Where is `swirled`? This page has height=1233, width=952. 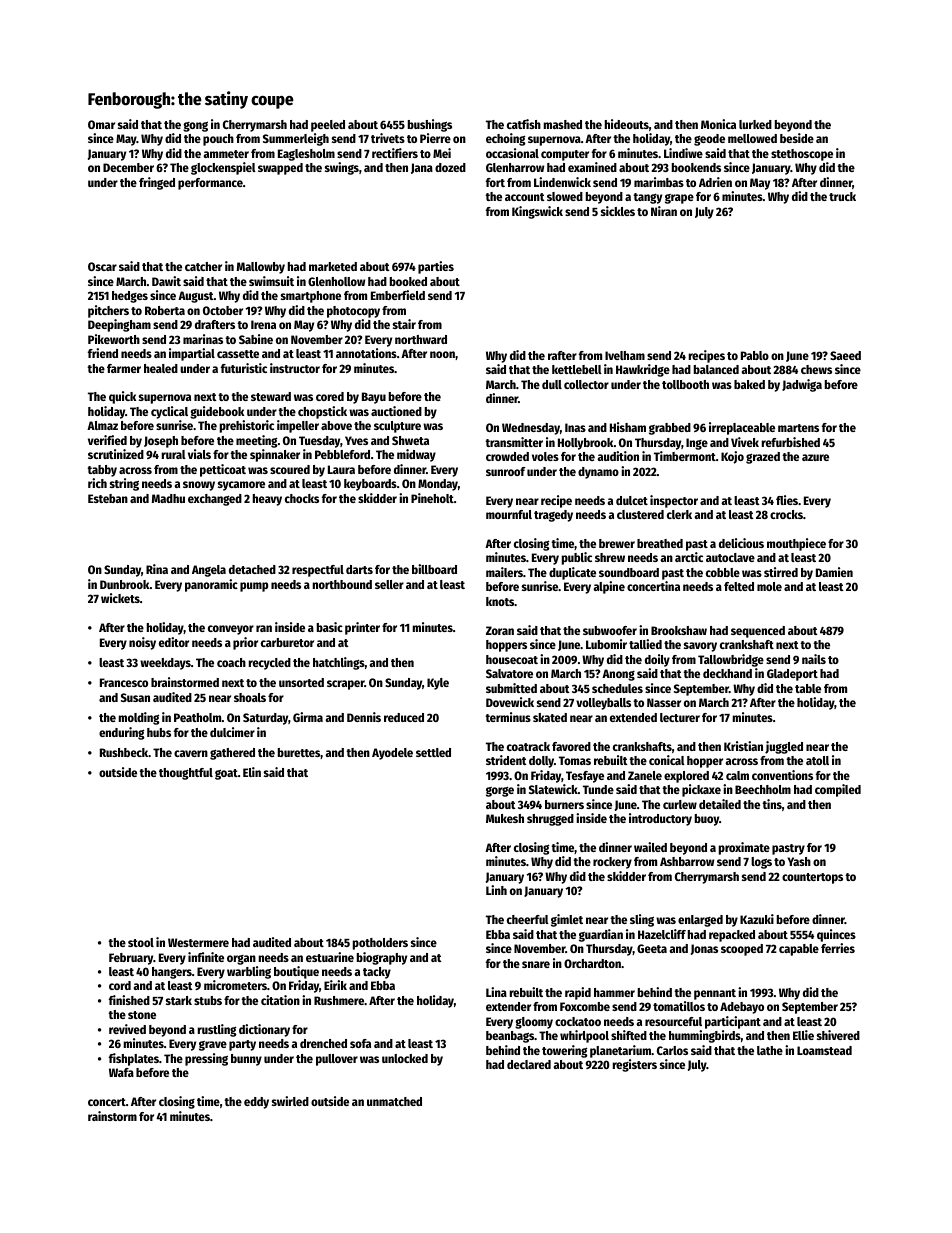 swirled is located at coordinates (290, 1101).
